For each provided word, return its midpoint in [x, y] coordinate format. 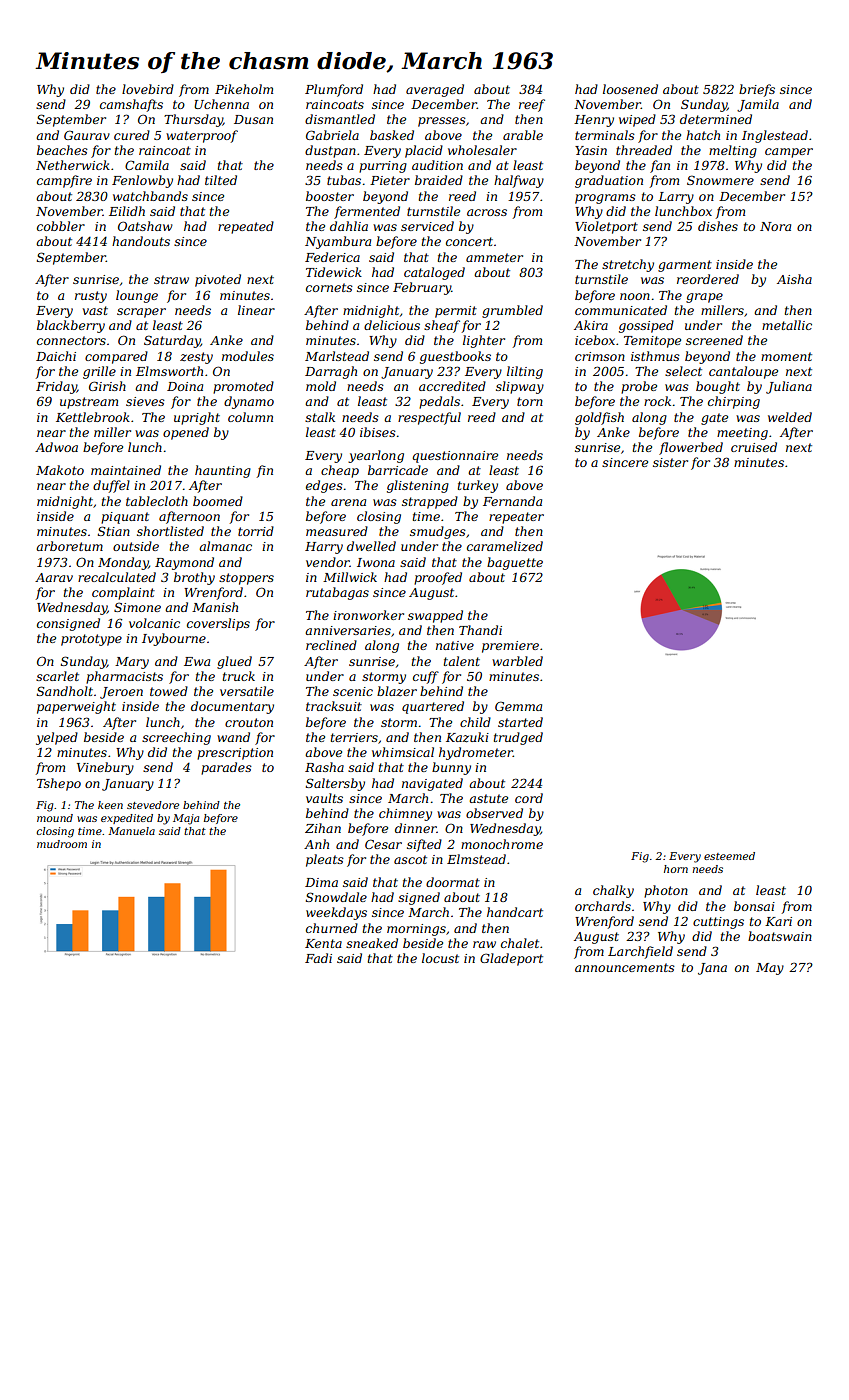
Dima [321, 882]
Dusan [253, 119]
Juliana [789, 387]
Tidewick [334, 272]
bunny [451, 768]
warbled [517, 661]
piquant [125, 518]
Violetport [606, 227]
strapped [430, 502]
